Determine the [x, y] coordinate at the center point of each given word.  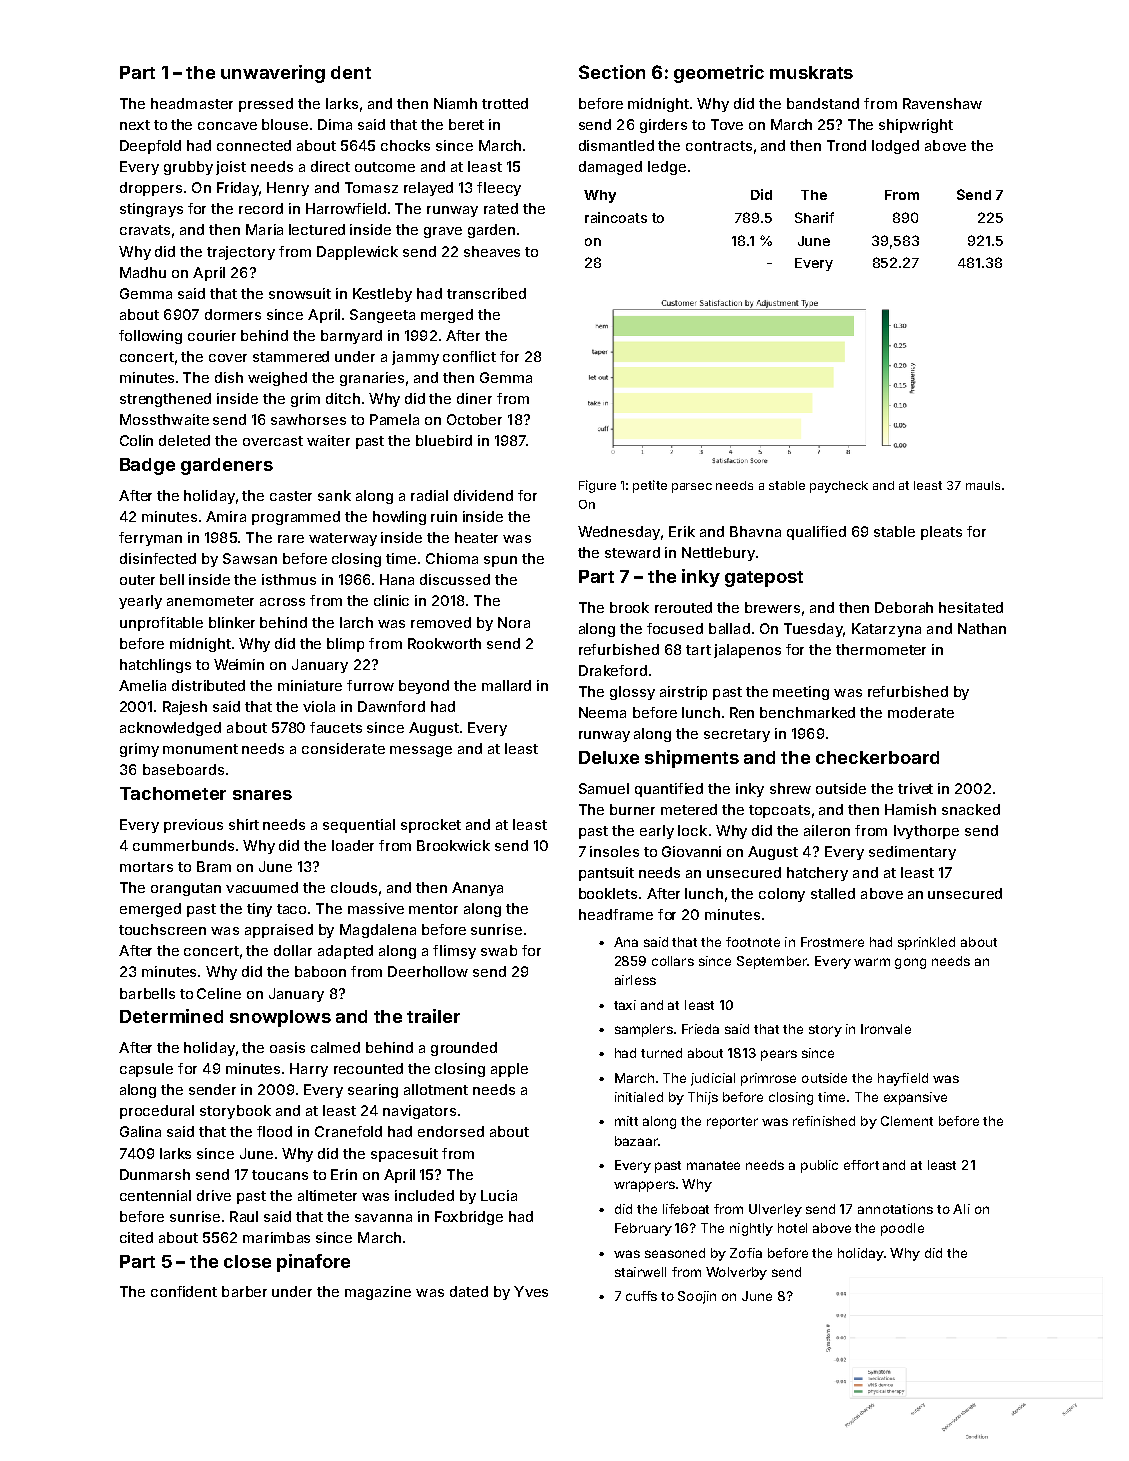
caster [291, 496]
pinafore [313, 1263]
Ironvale [886, 1029]
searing [373, 1091]
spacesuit [404, 1155]
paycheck [839, 487]
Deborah [904, 607]
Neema [602, 712]
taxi [625, 1005]
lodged [895, 147]
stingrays [151, 210]
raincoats [616, 217]
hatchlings [155, 666]
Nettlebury [718, 554]
